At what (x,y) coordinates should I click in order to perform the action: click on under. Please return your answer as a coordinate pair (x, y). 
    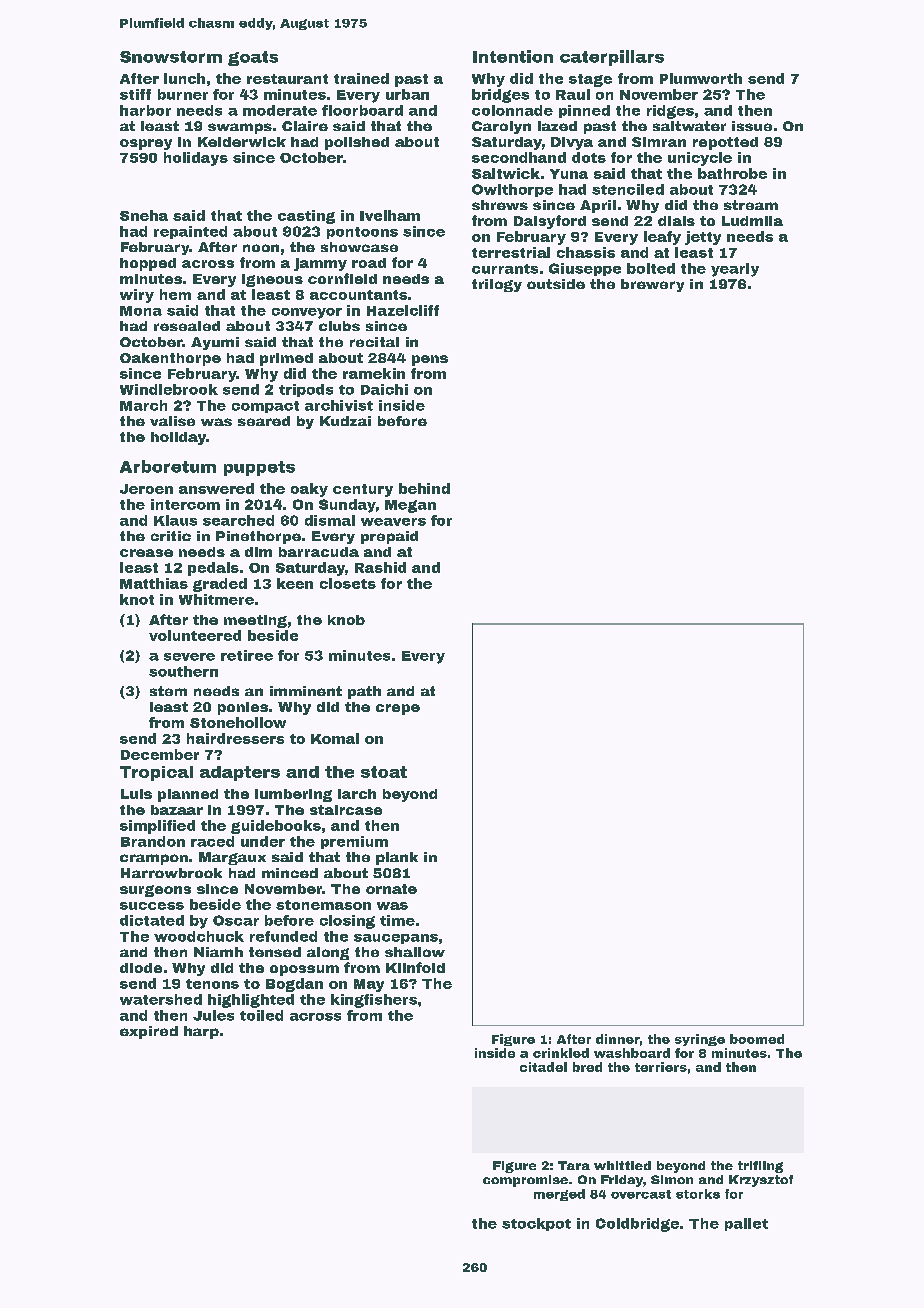
    Looking at the image, I should click on (263, 841).
